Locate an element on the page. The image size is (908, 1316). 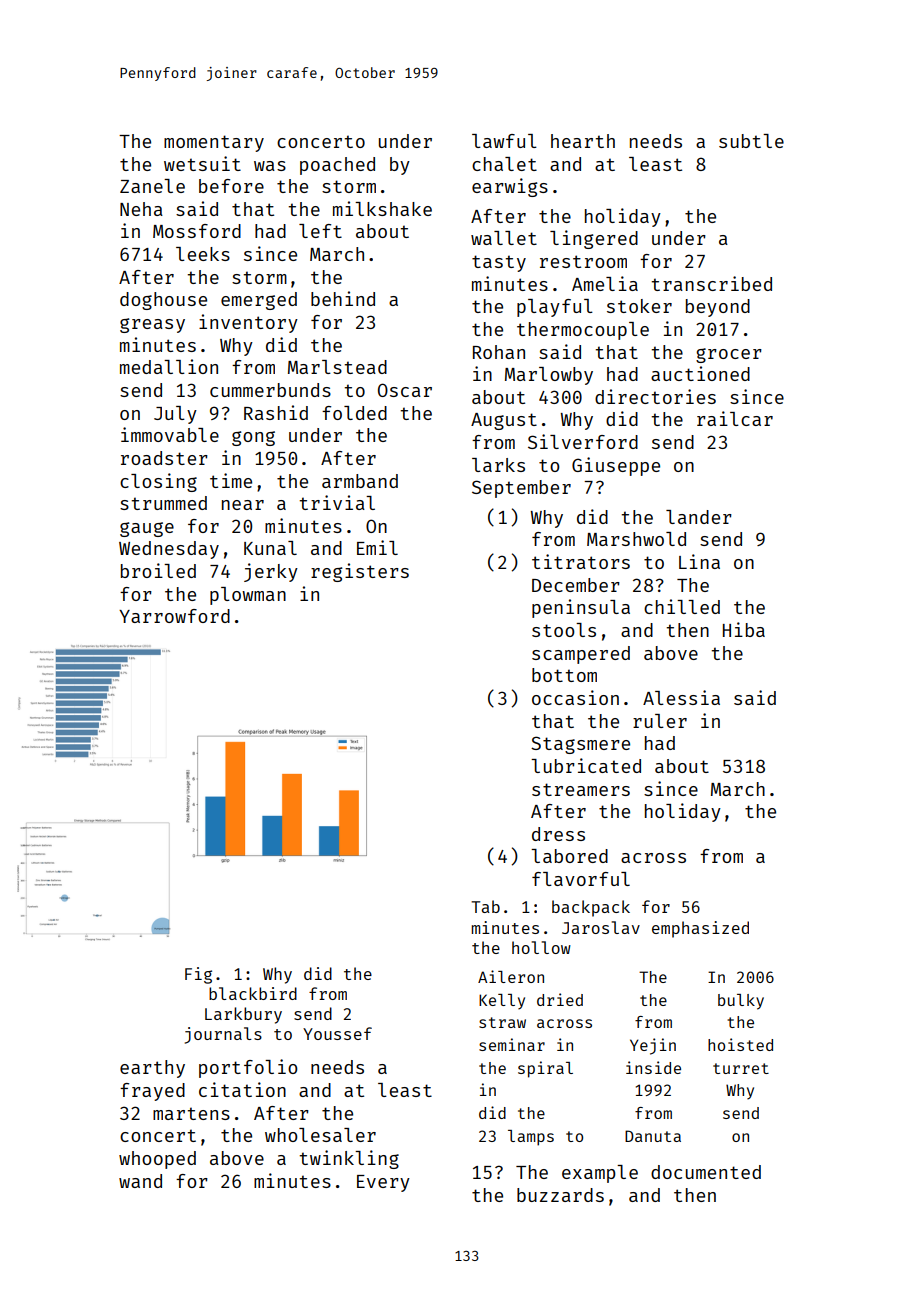
larks is located at coordinates (498, 465).
